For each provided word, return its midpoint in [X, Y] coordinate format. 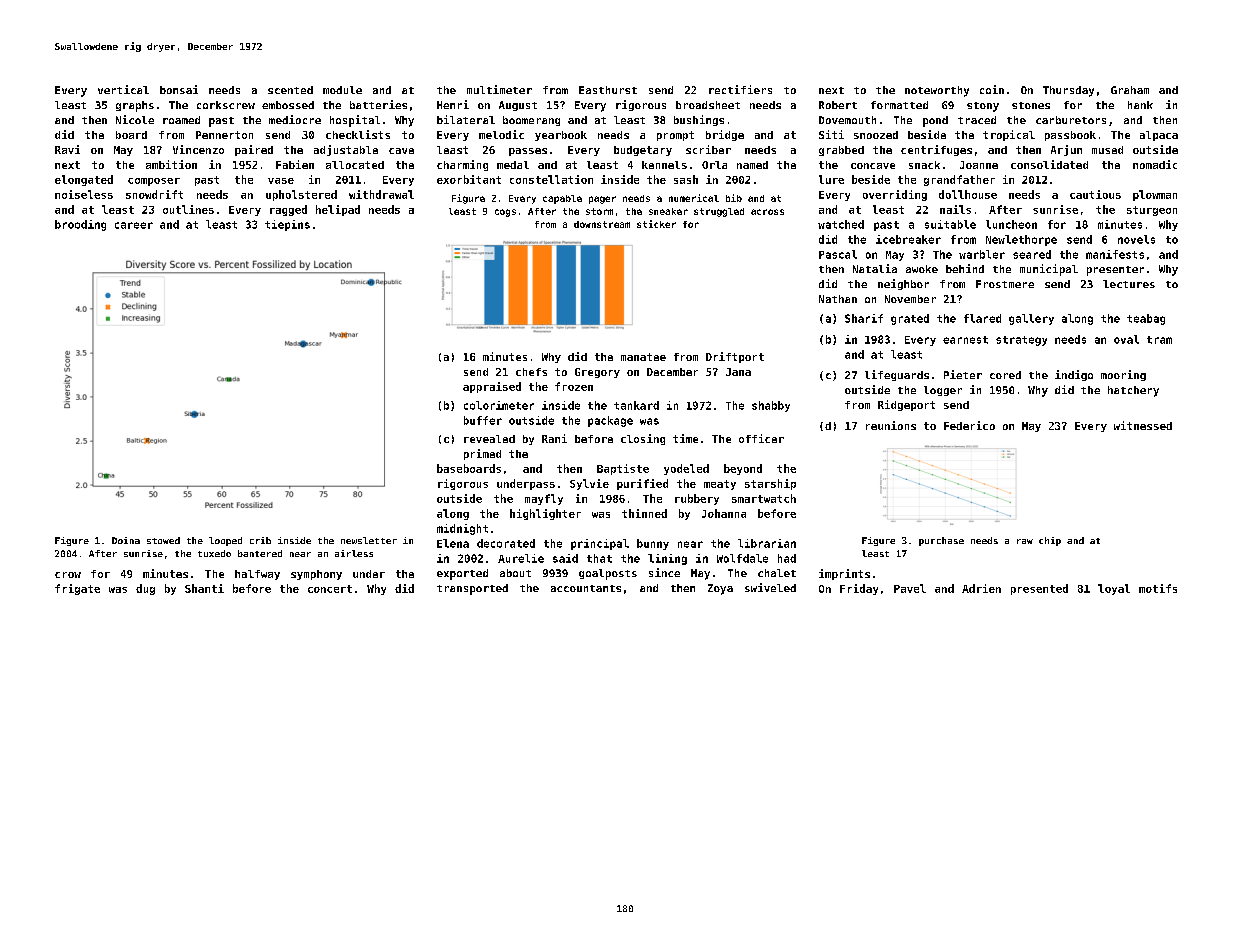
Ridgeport [906, 405]
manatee [643, 357]
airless [354, 553]
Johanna [724, 513]
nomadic [1155, 164]
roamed [181, 120]
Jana [738, 372]
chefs [531, 372]
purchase [941, 541]
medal [513, 165]
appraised [492, 387]
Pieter [963, 374]
